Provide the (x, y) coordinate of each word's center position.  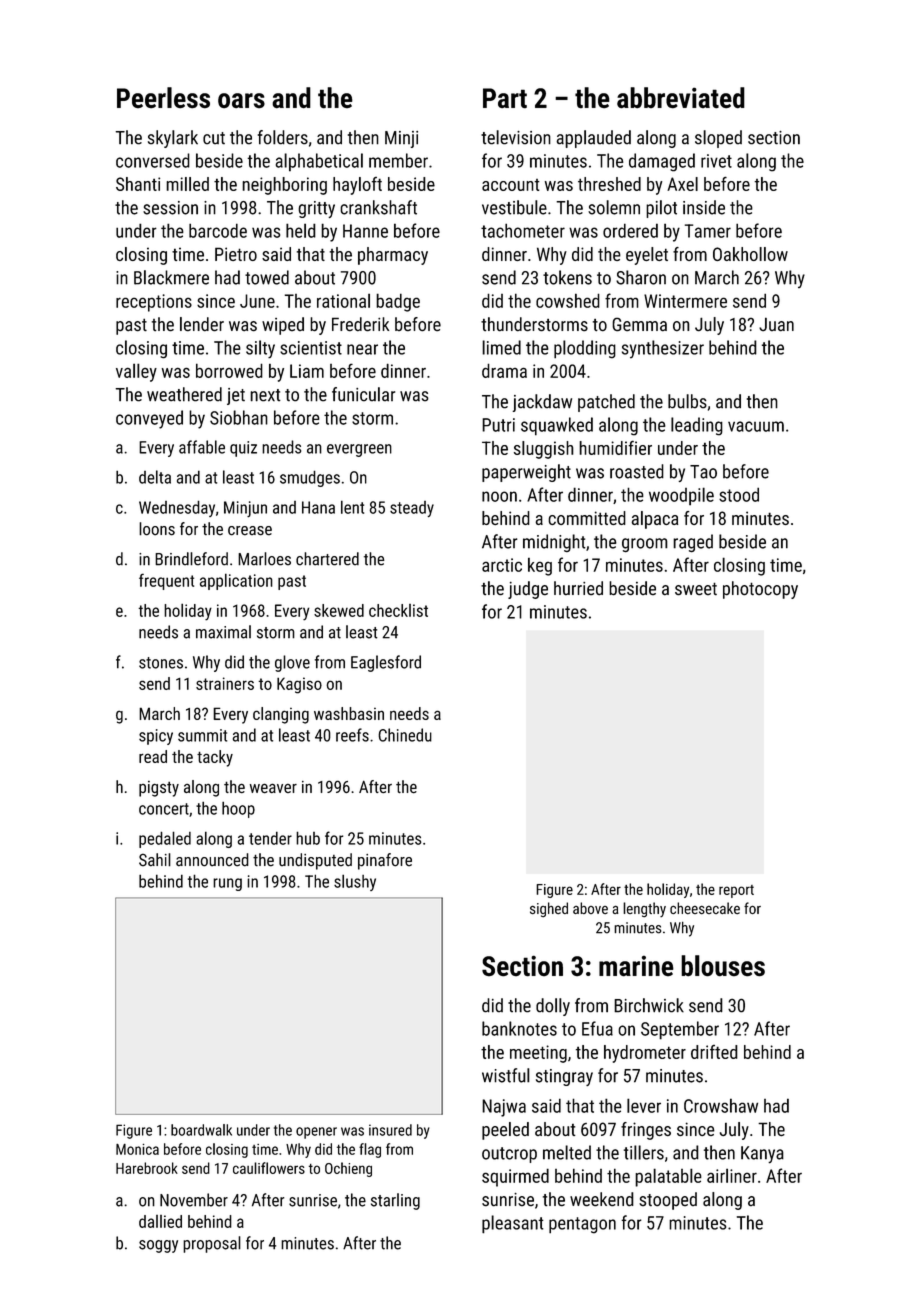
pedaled (165, 839)
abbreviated (681, 98)
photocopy (760, 590)
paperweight (526, 473)
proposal (212, 1244)
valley (136, 372)
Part (505, 98)
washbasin (349, 713)
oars (241, 101)
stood (739, 494)
